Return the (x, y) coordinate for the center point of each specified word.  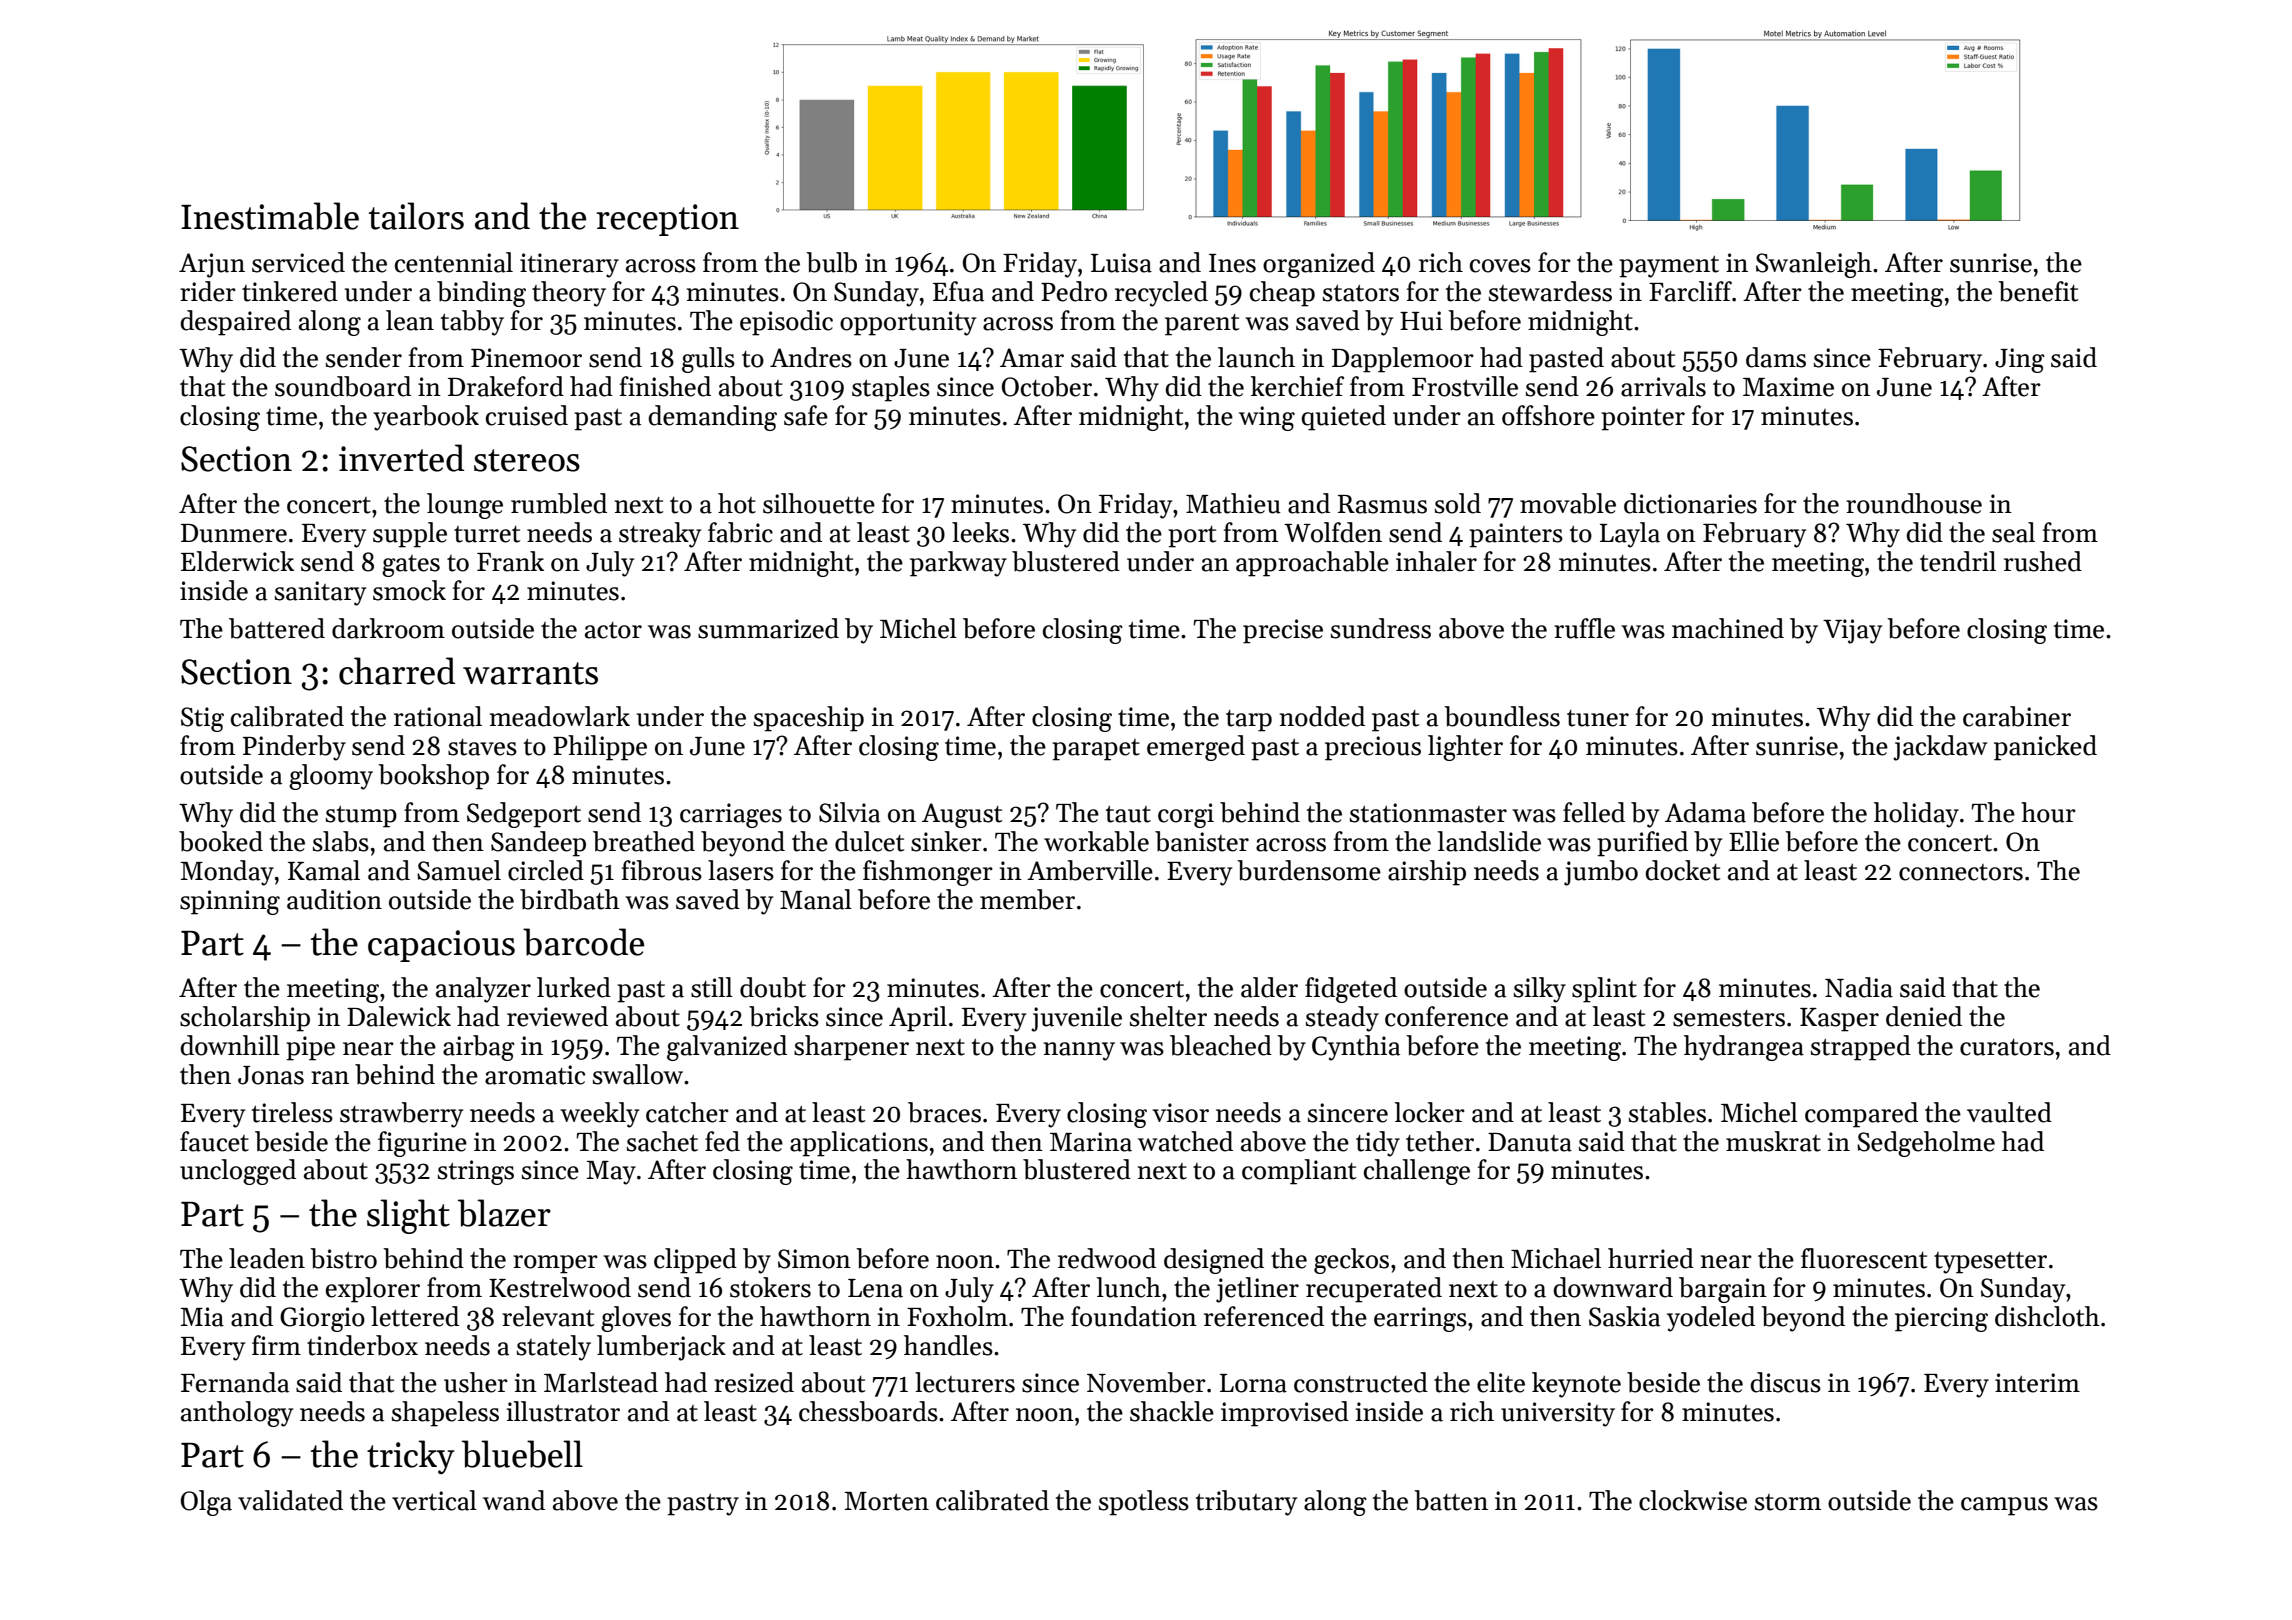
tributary (1246, 1503)
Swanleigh (1814, 265)
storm (1788, 1502)
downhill (230, 1045)
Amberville (1090, 870)
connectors (1961, 872)
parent (1202, 325)
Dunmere (234, 533)
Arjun (212, 265)
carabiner (2017, 716)
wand (514, 1500)
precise (1283, 631)
